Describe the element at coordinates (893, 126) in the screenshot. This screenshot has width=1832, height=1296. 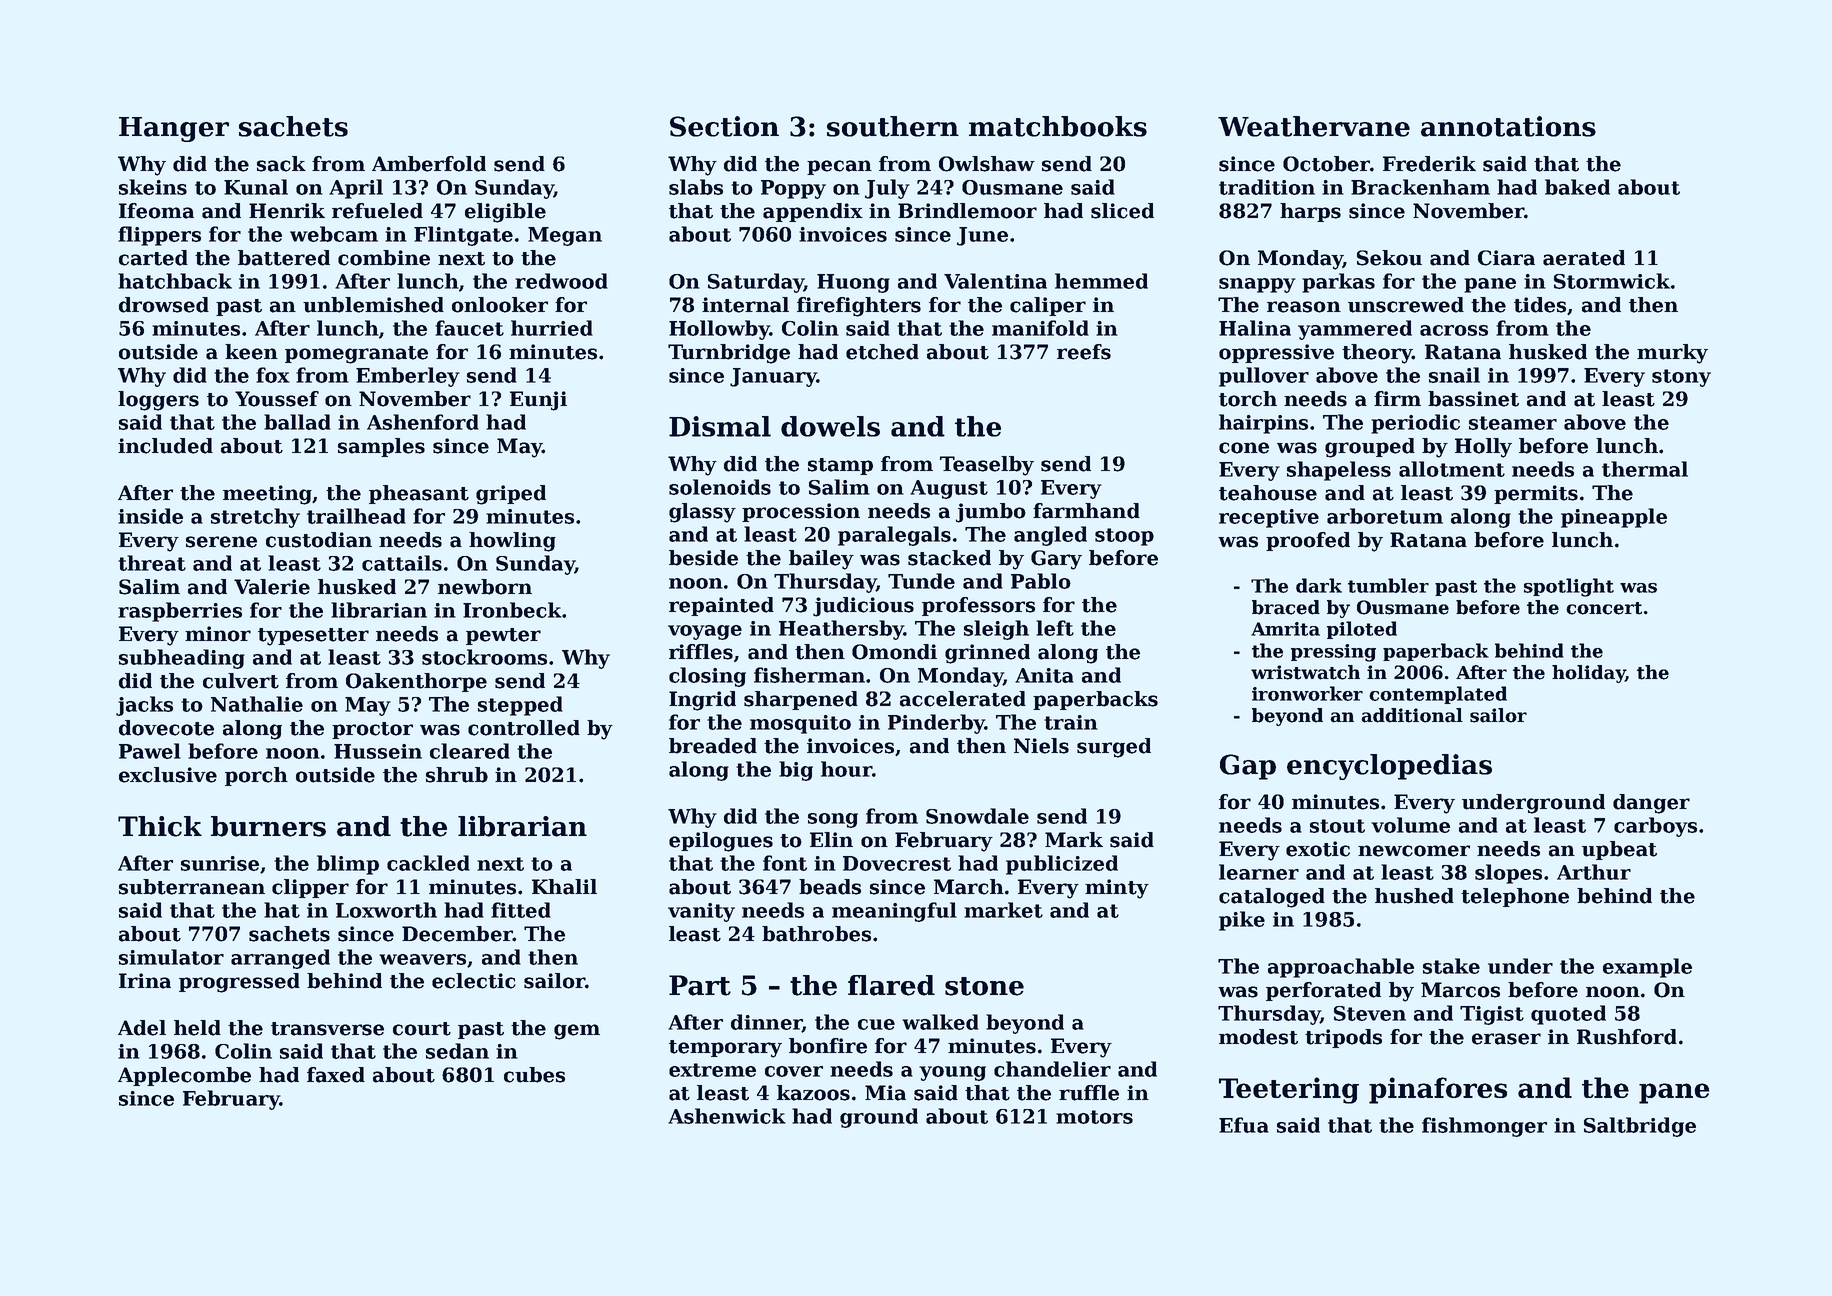
I see `southern` at that location.
